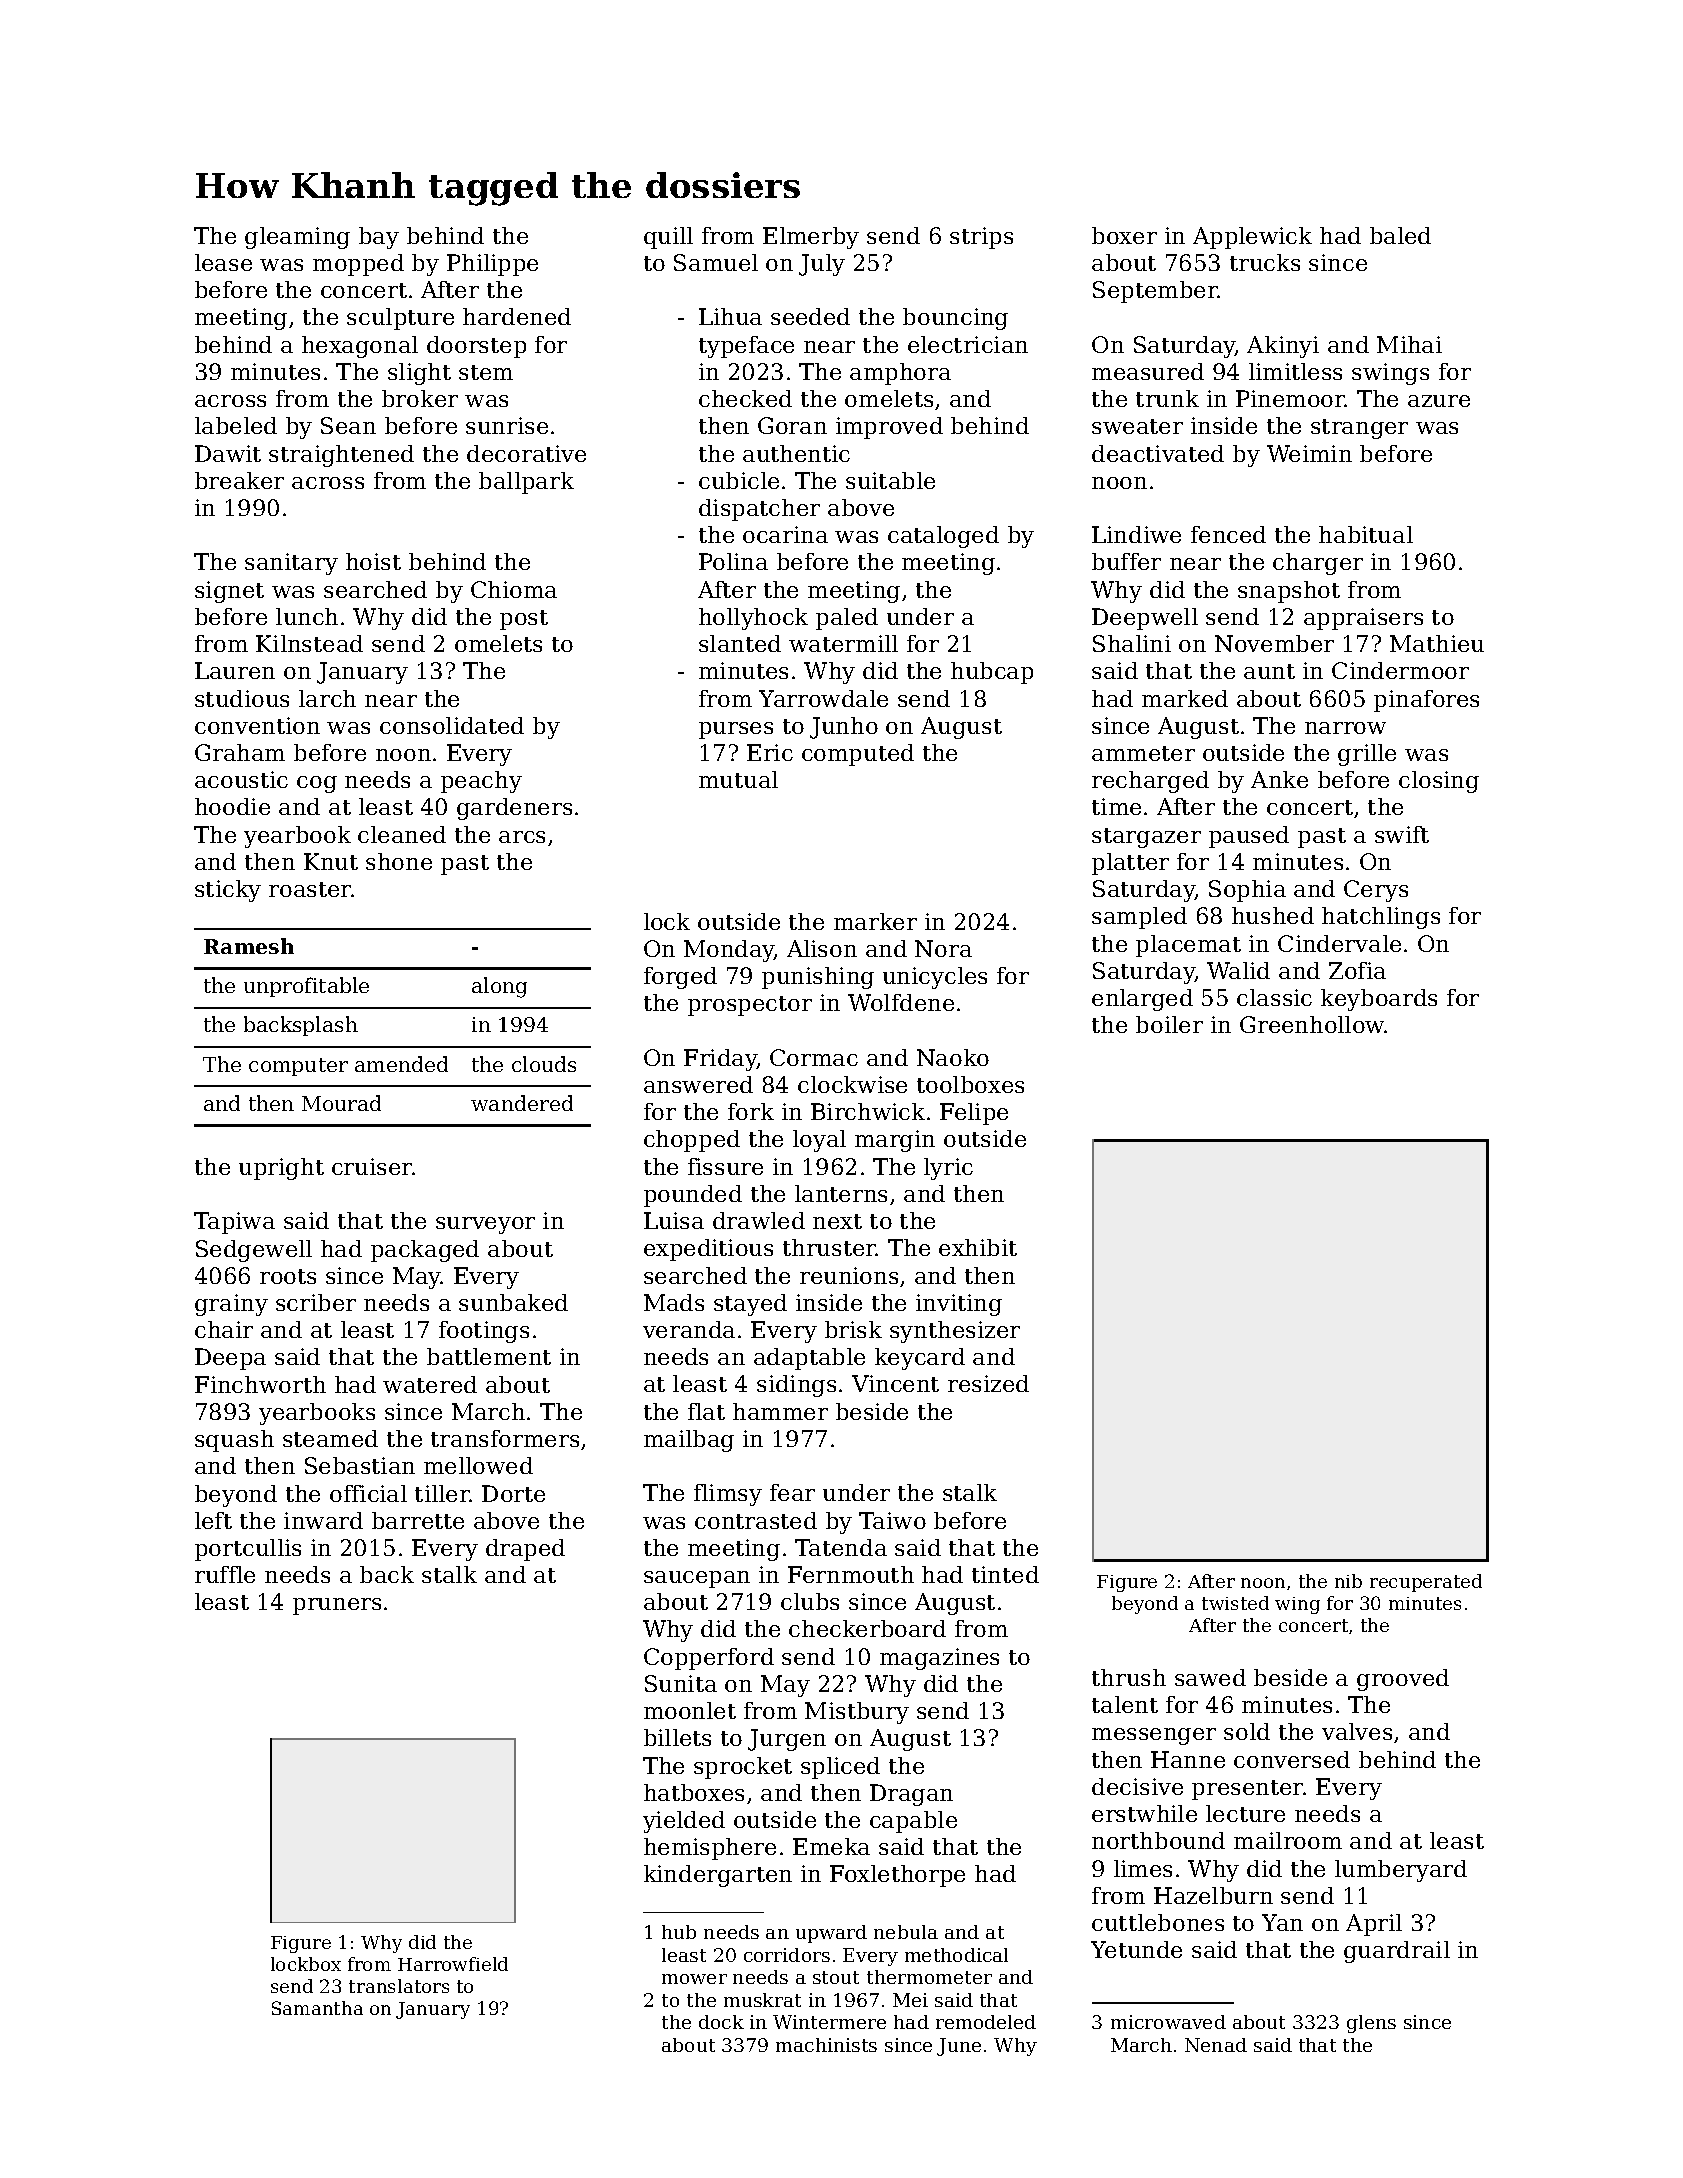 This document has width=1683, height=2178. Describe the element at coordinates (337, 1606) in the document. I see `pruners` at that location.
